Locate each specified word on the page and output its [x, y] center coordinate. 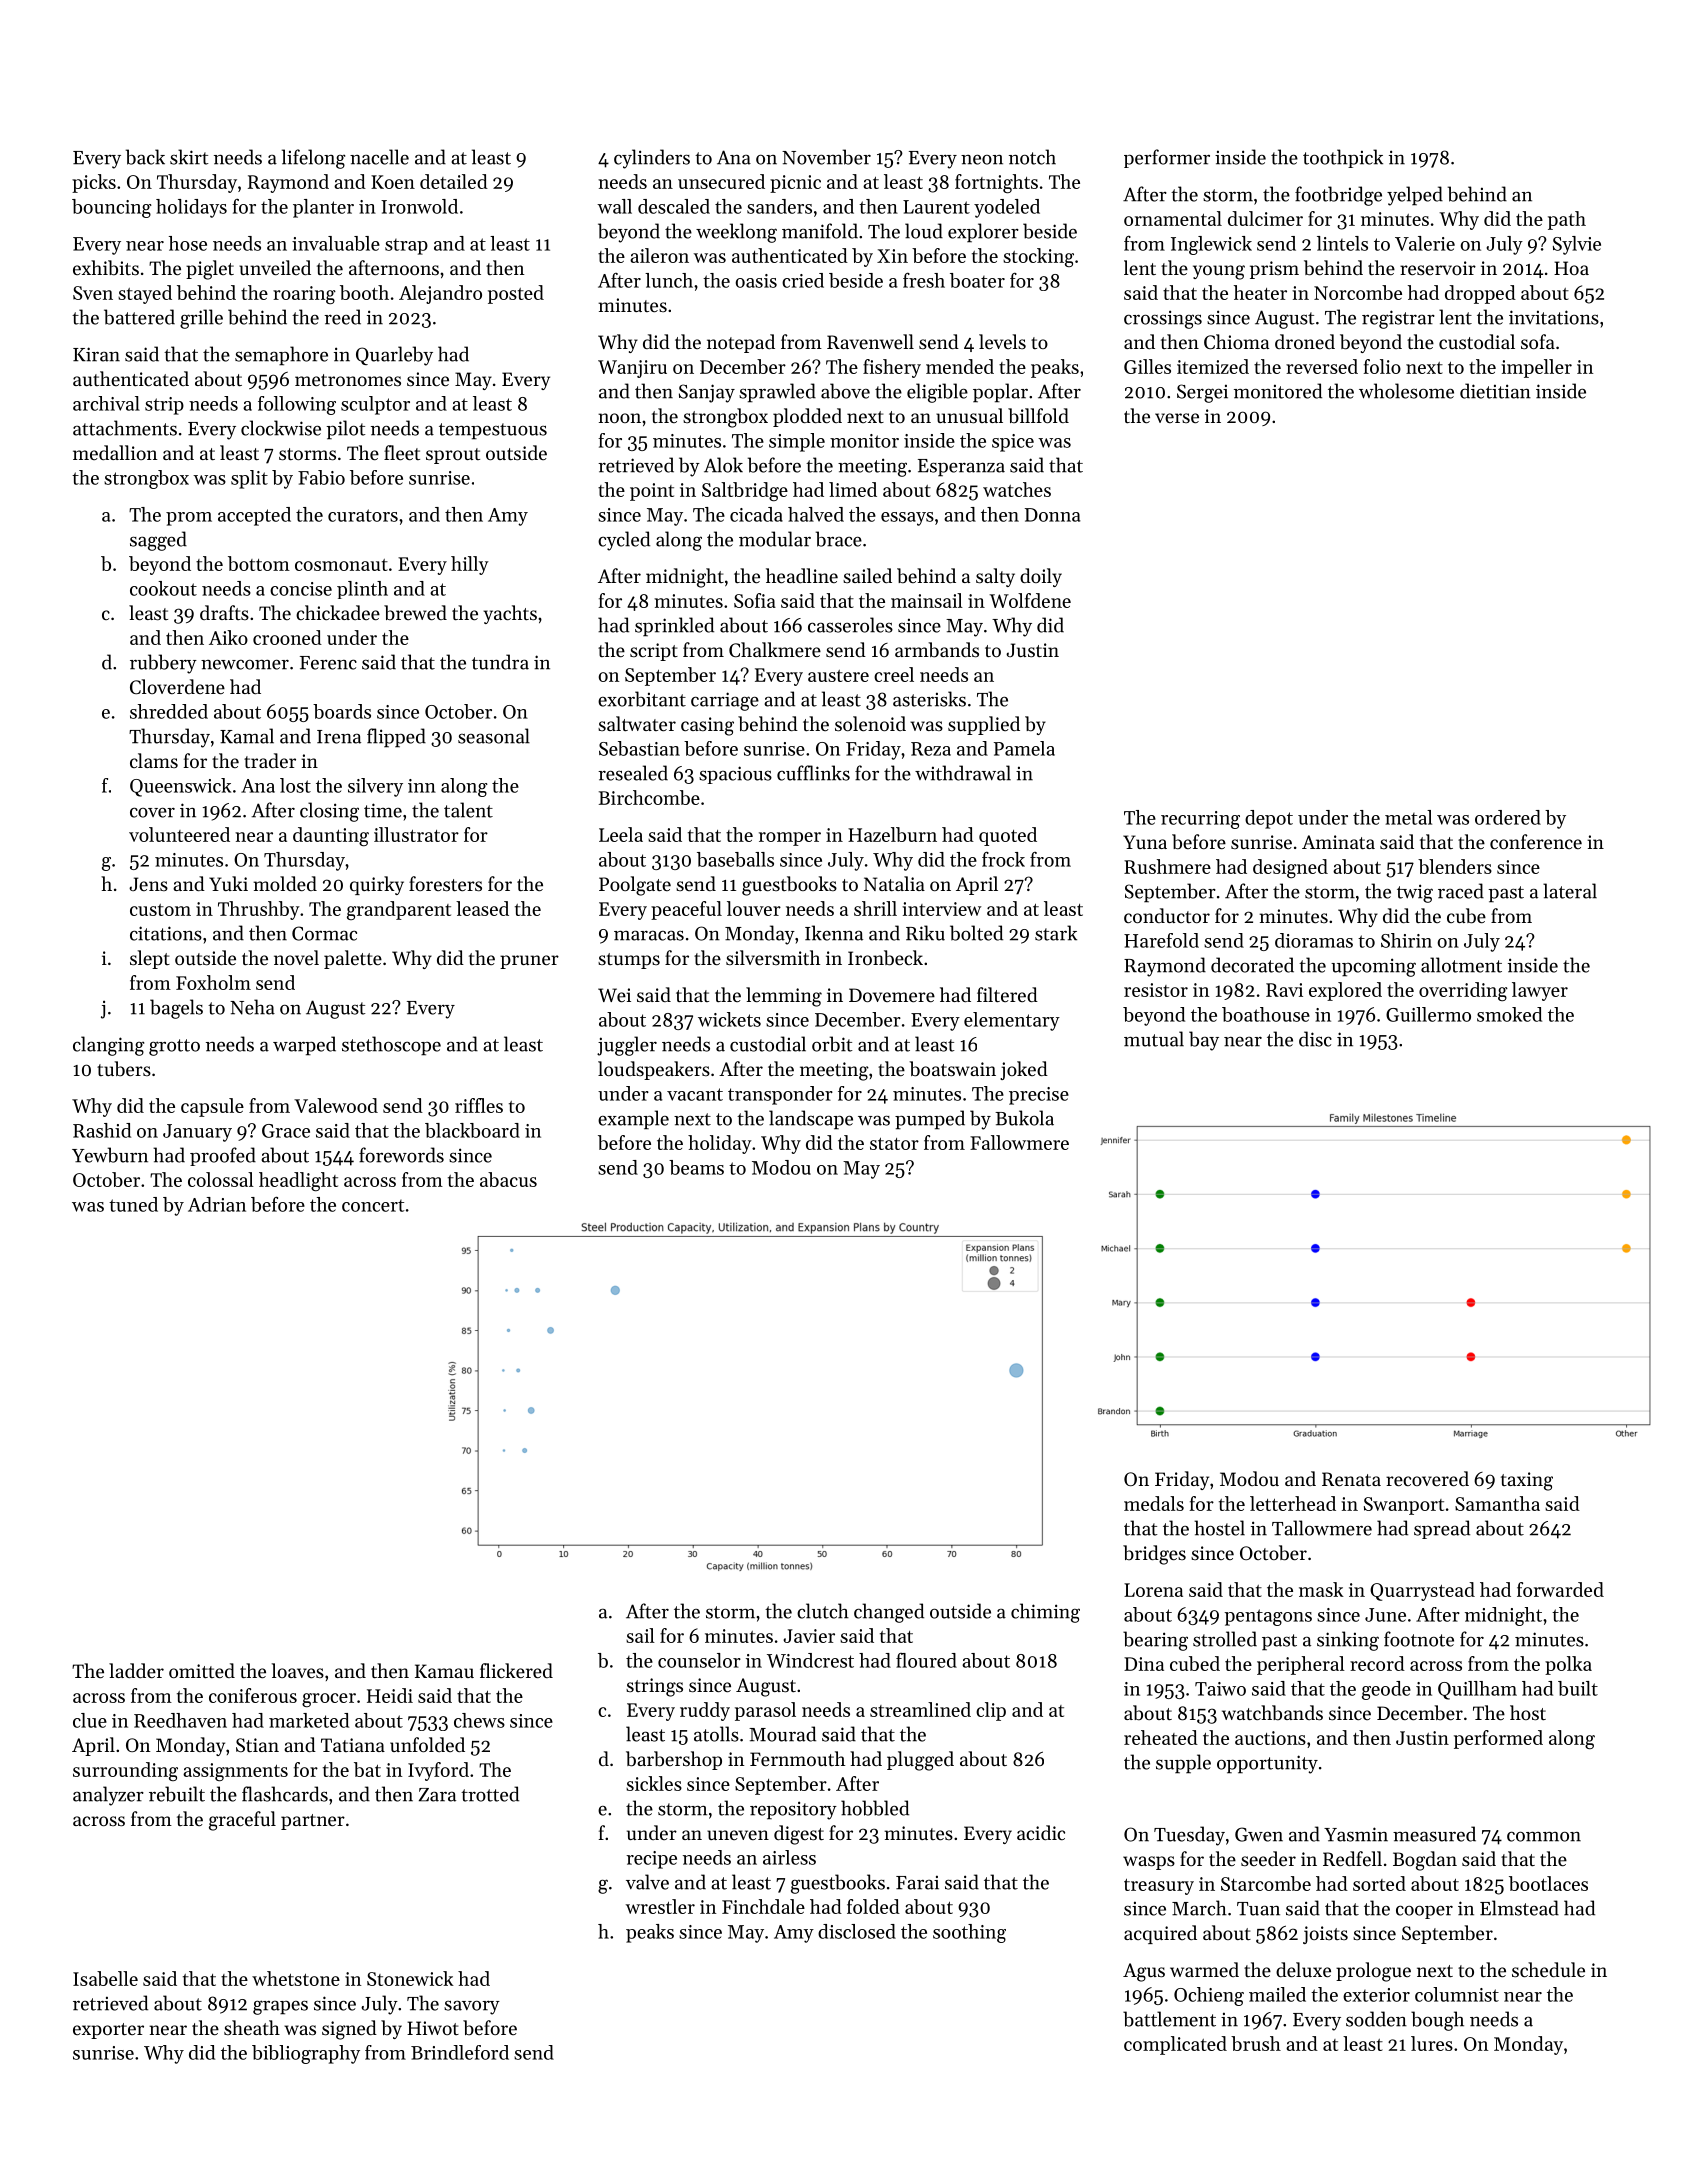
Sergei [1202, 393]
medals [1154, 1503]
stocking [1038, 257]
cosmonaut [341, 565]
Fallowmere [1019, 1142]
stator [894, 1144]
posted [516, 294]
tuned [133, 1204]
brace [839, 539]
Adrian [217, 1204]
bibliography [306, 2054]
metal [1408, 817]
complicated [1175, 2045]
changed [889, 1613]
